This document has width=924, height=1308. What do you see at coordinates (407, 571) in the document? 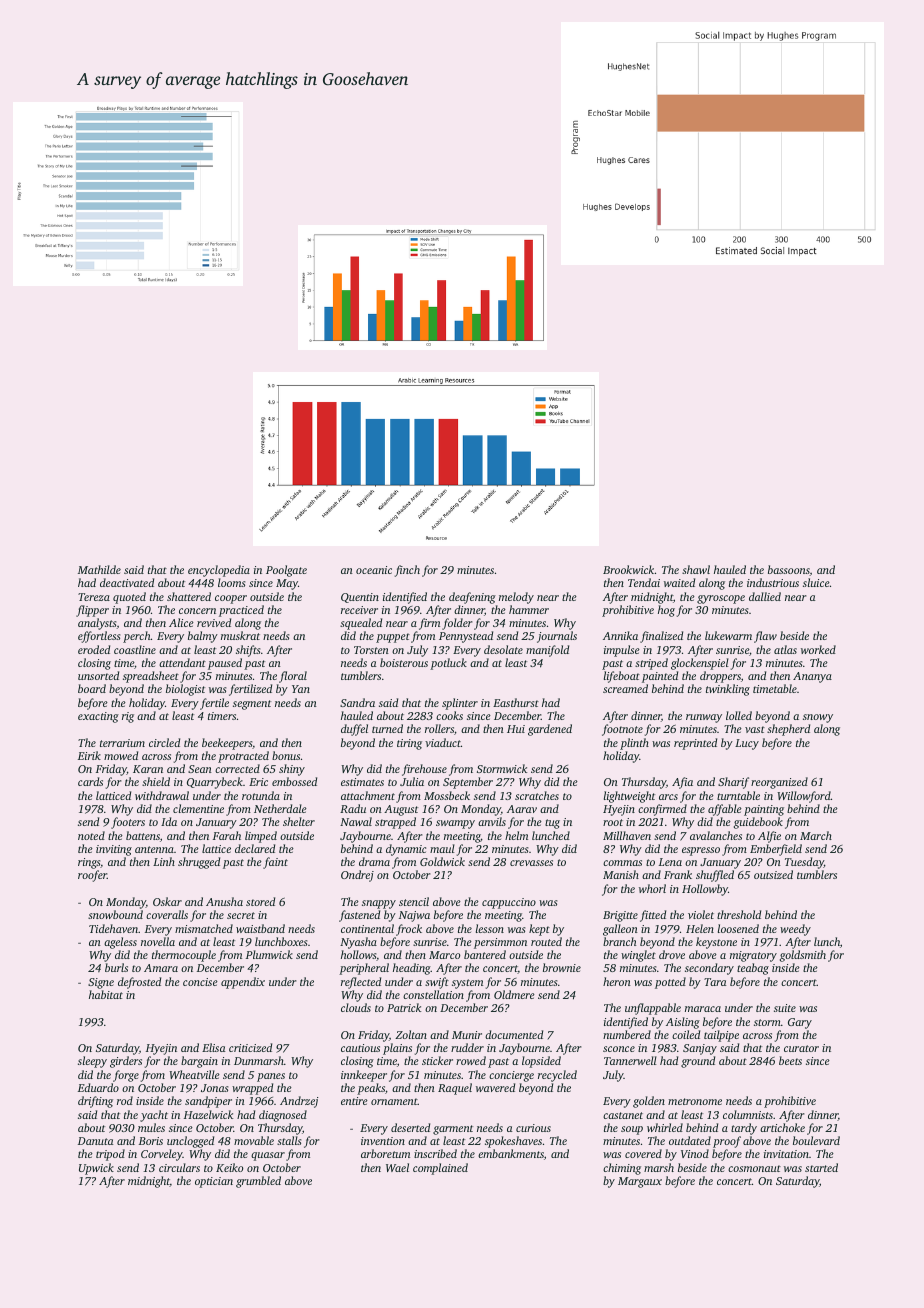
I see `finch` at bounding box center [407, 571].
